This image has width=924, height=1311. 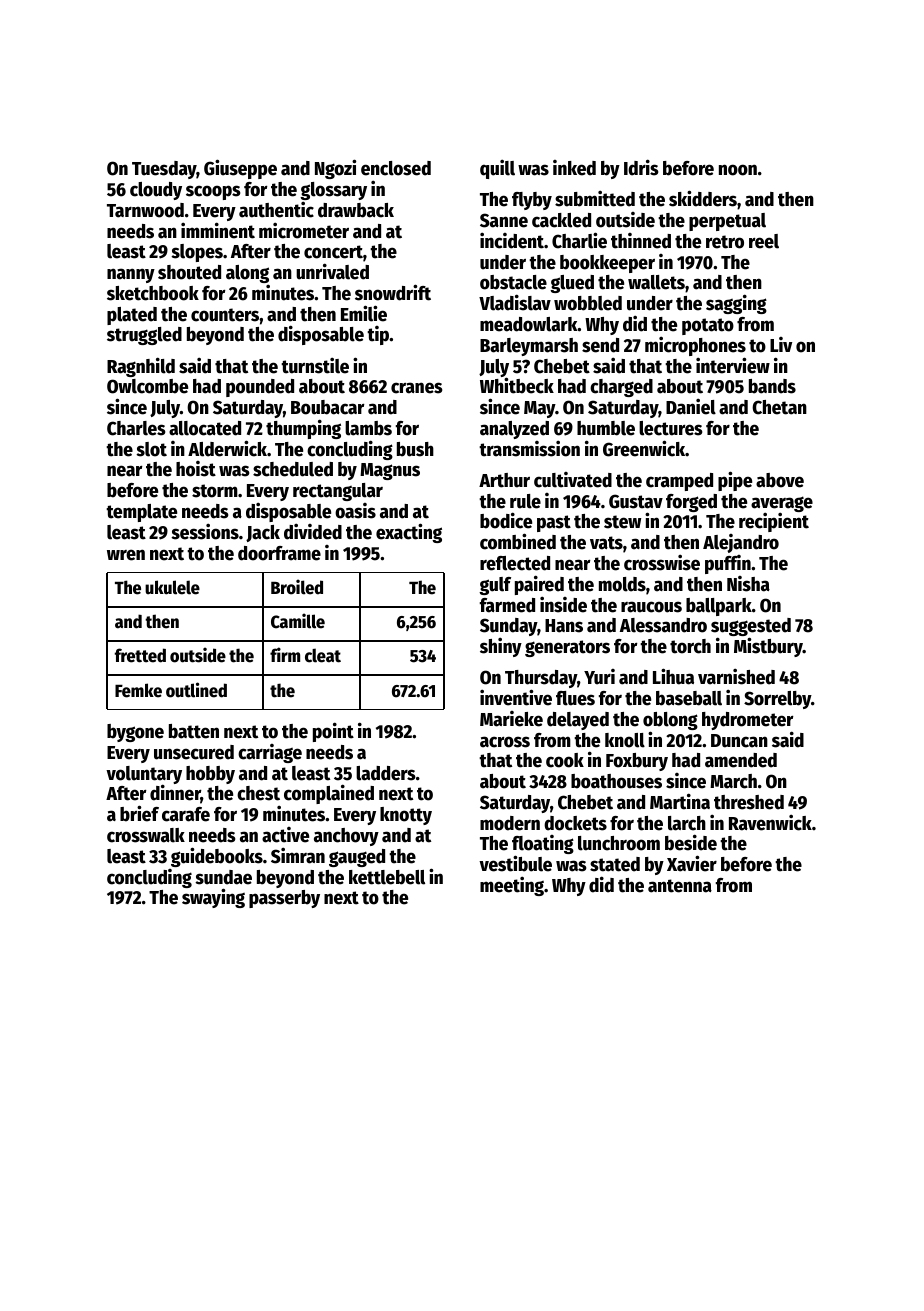 What do you see at coordinates (355, 511) in the image?
I see `oasis` at bounding box center [355, 511].
